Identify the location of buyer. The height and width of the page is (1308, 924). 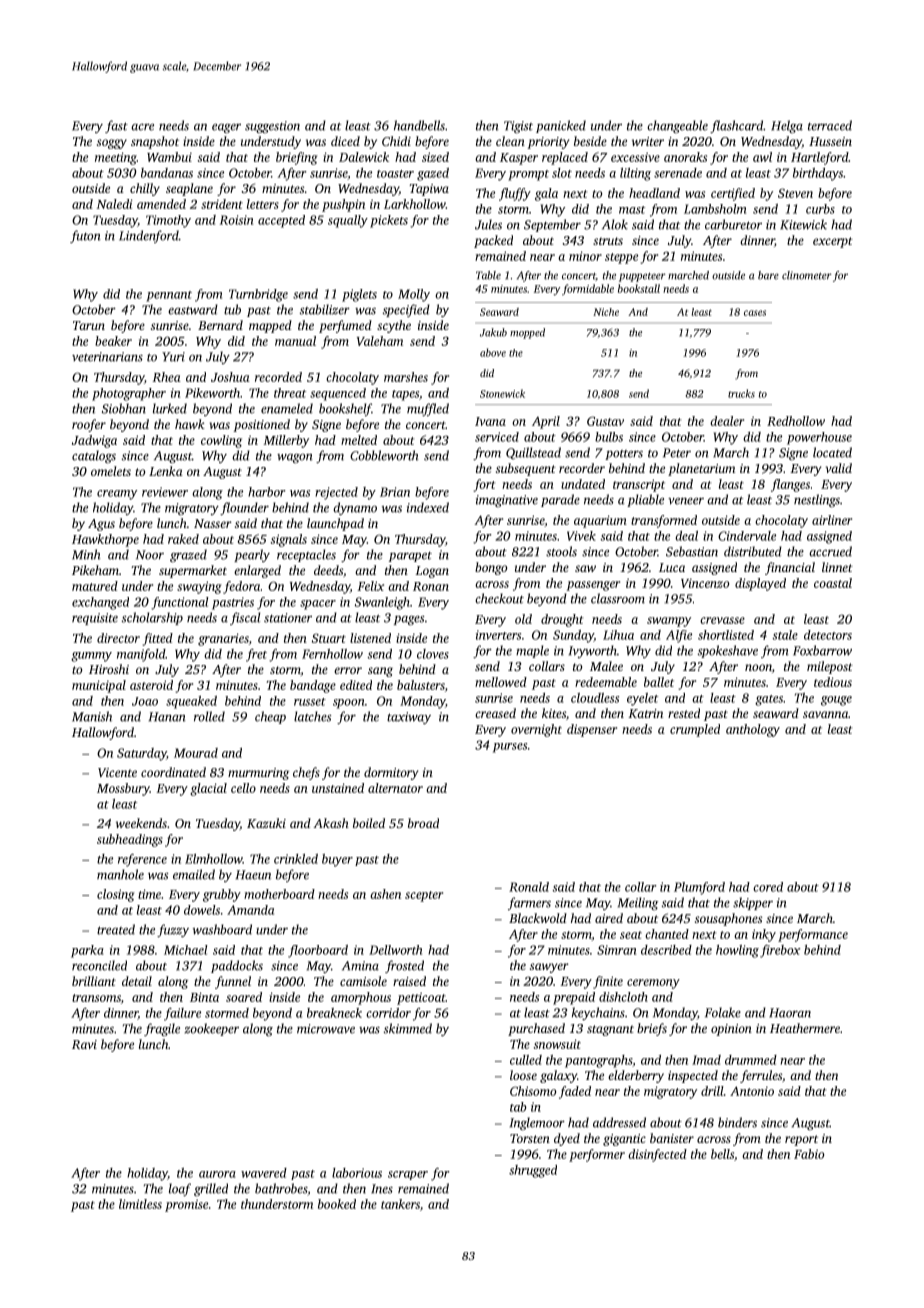
(337, 860).
